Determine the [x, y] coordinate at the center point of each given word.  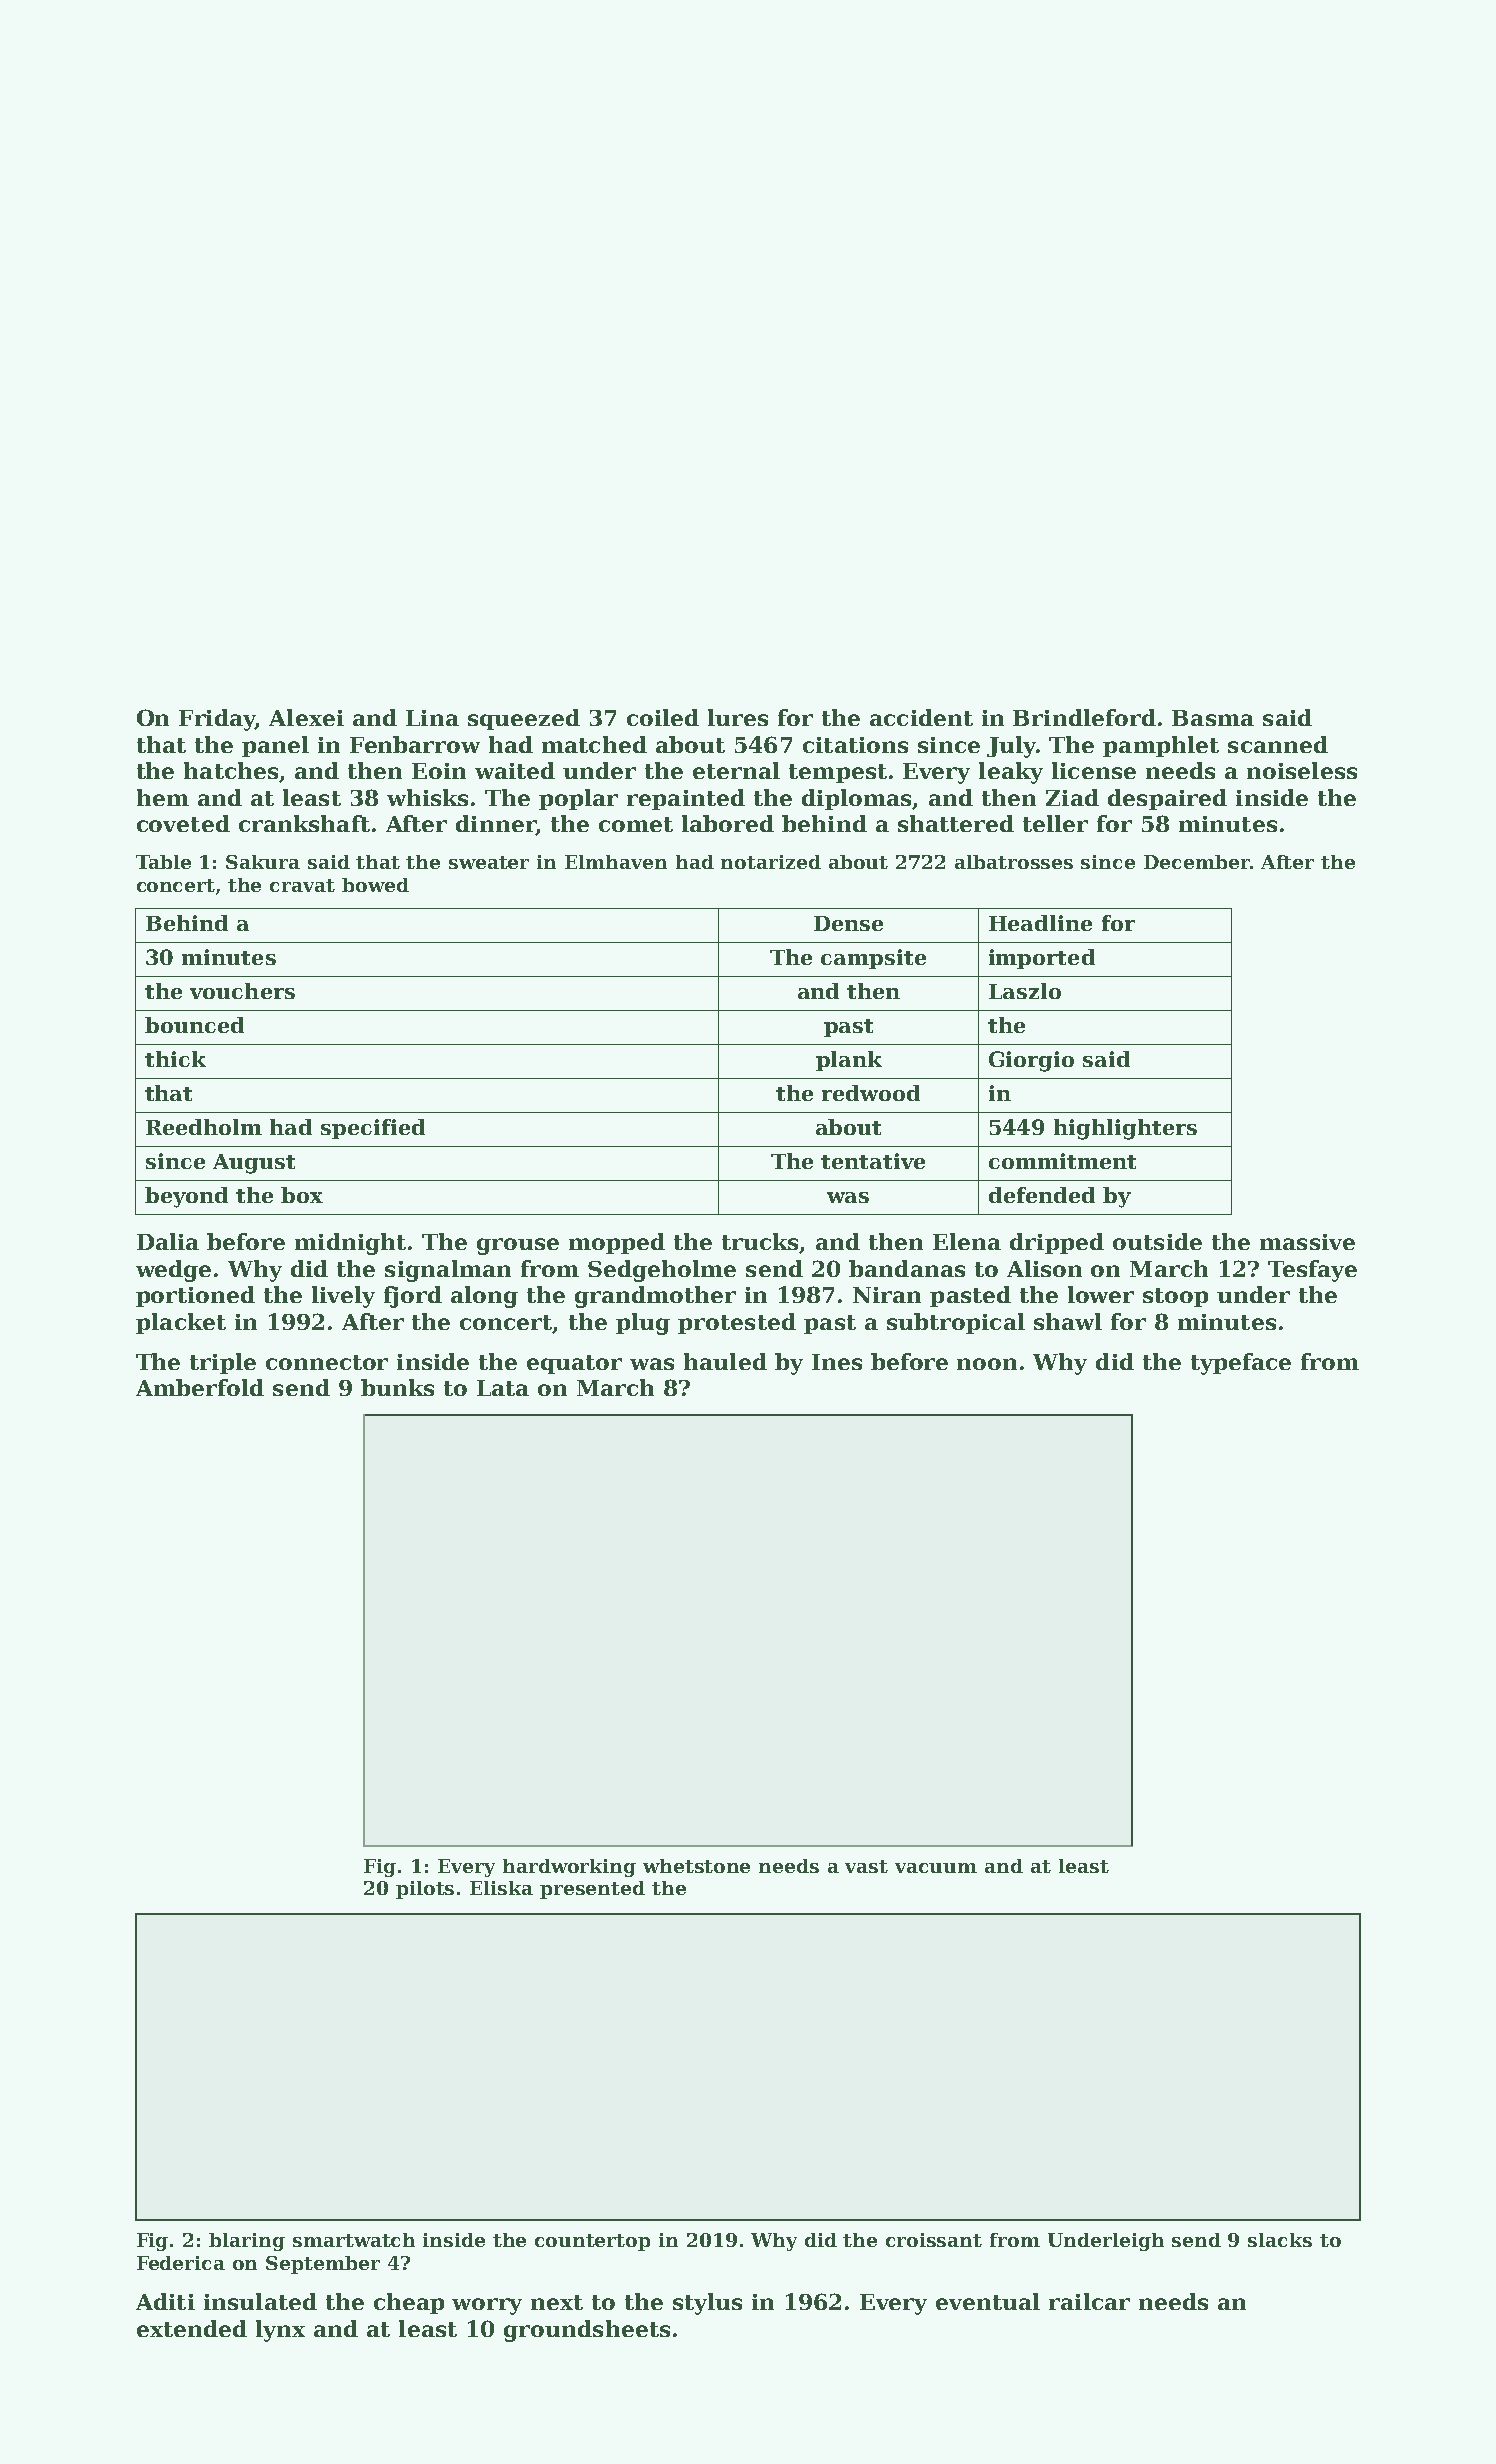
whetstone [696, 1866]
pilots [425, 1890]
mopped [617, 1243]
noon [987, 1364]
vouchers [242, 991]
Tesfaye [1312, 1271]
